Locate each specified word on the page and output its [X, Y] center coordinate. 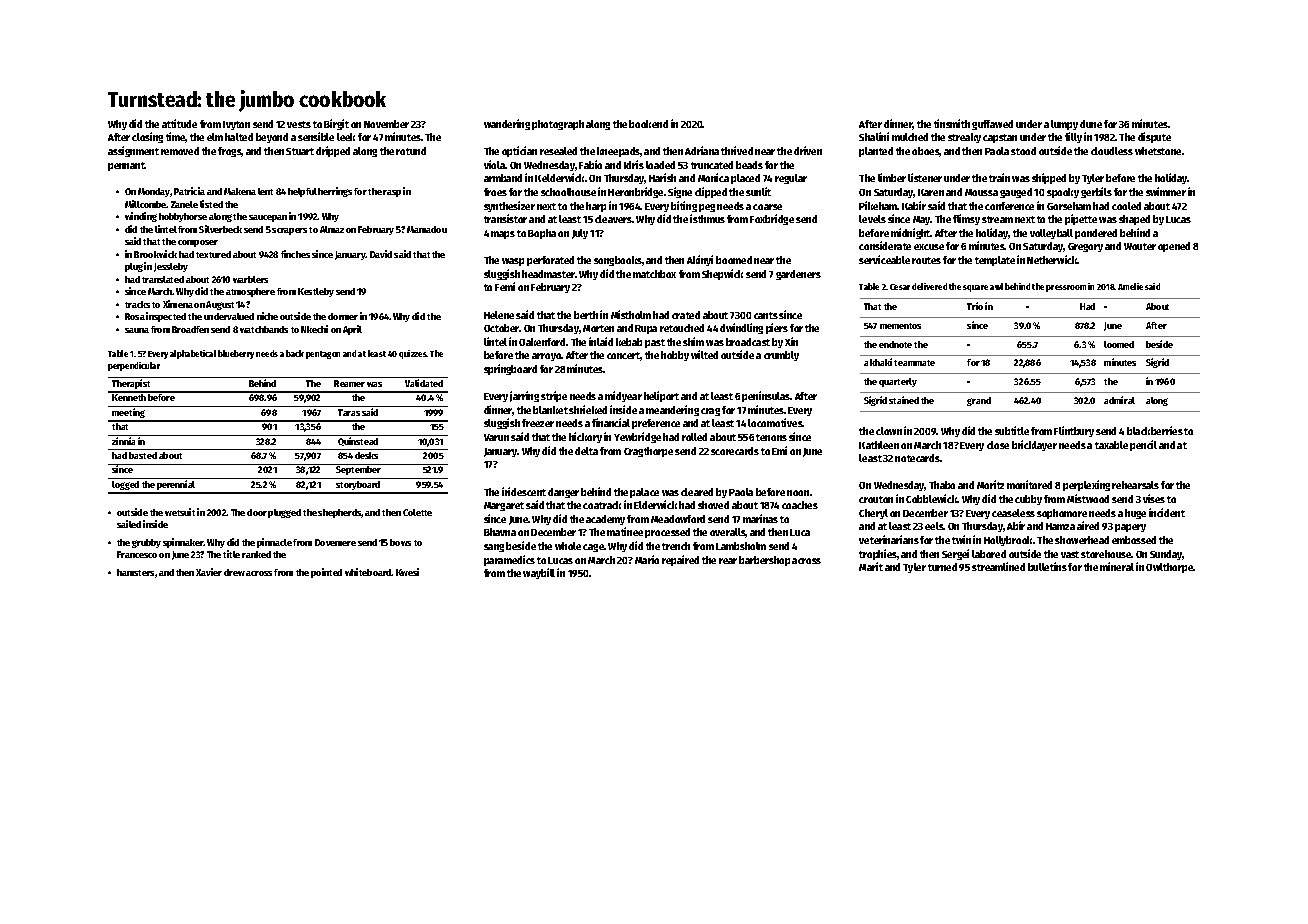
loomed [1119, 344]
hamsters [135, 572]
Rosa [135, 316]
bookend [648, 124]
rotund [411, 151]
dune [1091, 124]
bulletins [1047, 566]
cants [766, 315]
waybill [539, 573]
